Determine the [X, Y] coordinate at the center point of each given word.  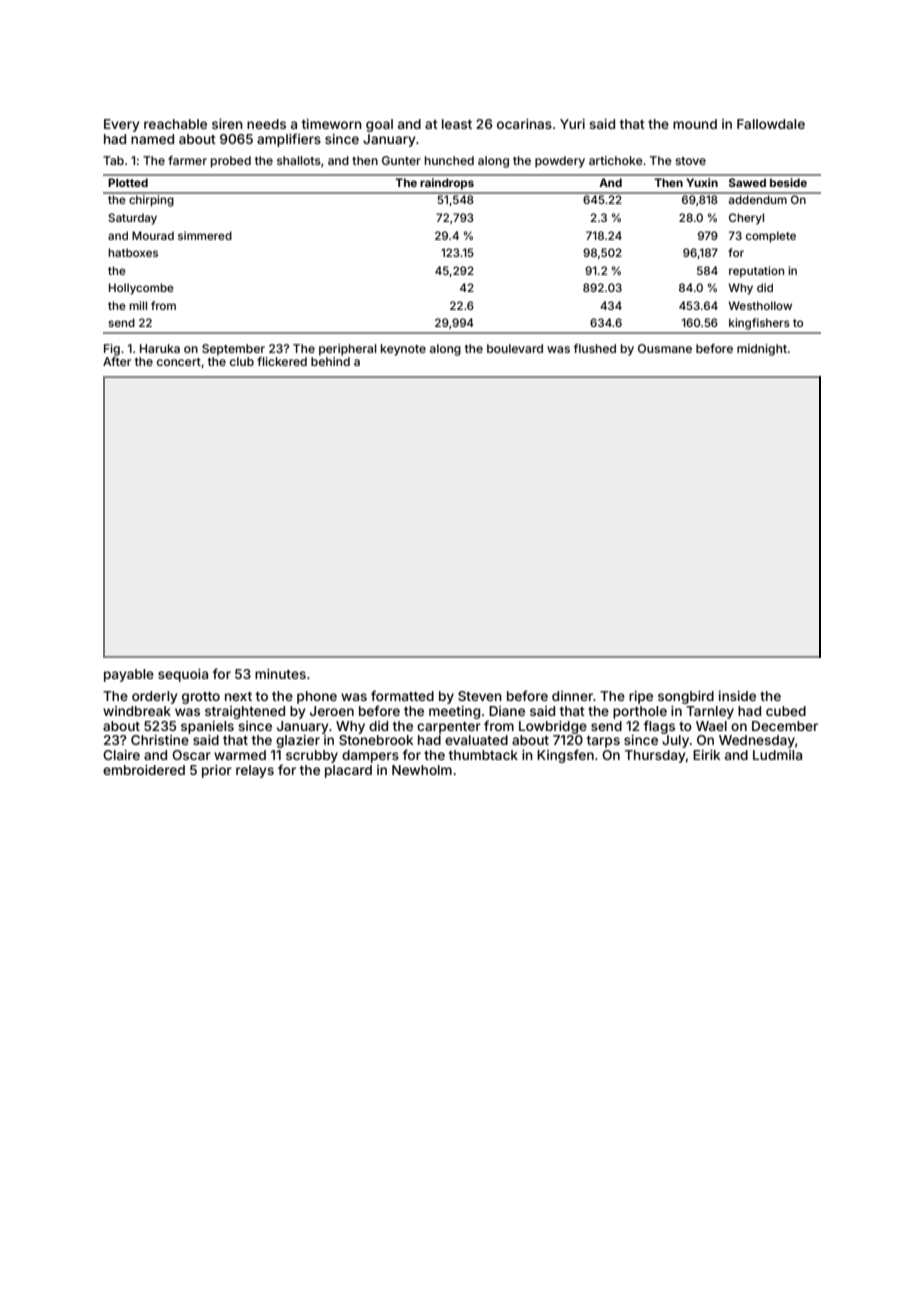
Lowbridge [553, 727]
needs [266, 124]
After [117, 361]
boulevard [515, 348]
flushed [595, 348]
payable [129, 675]
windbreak [137, 711]
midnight [762, 350]
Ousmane [665, 348]
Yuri [572, 124]
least [457, 124]
